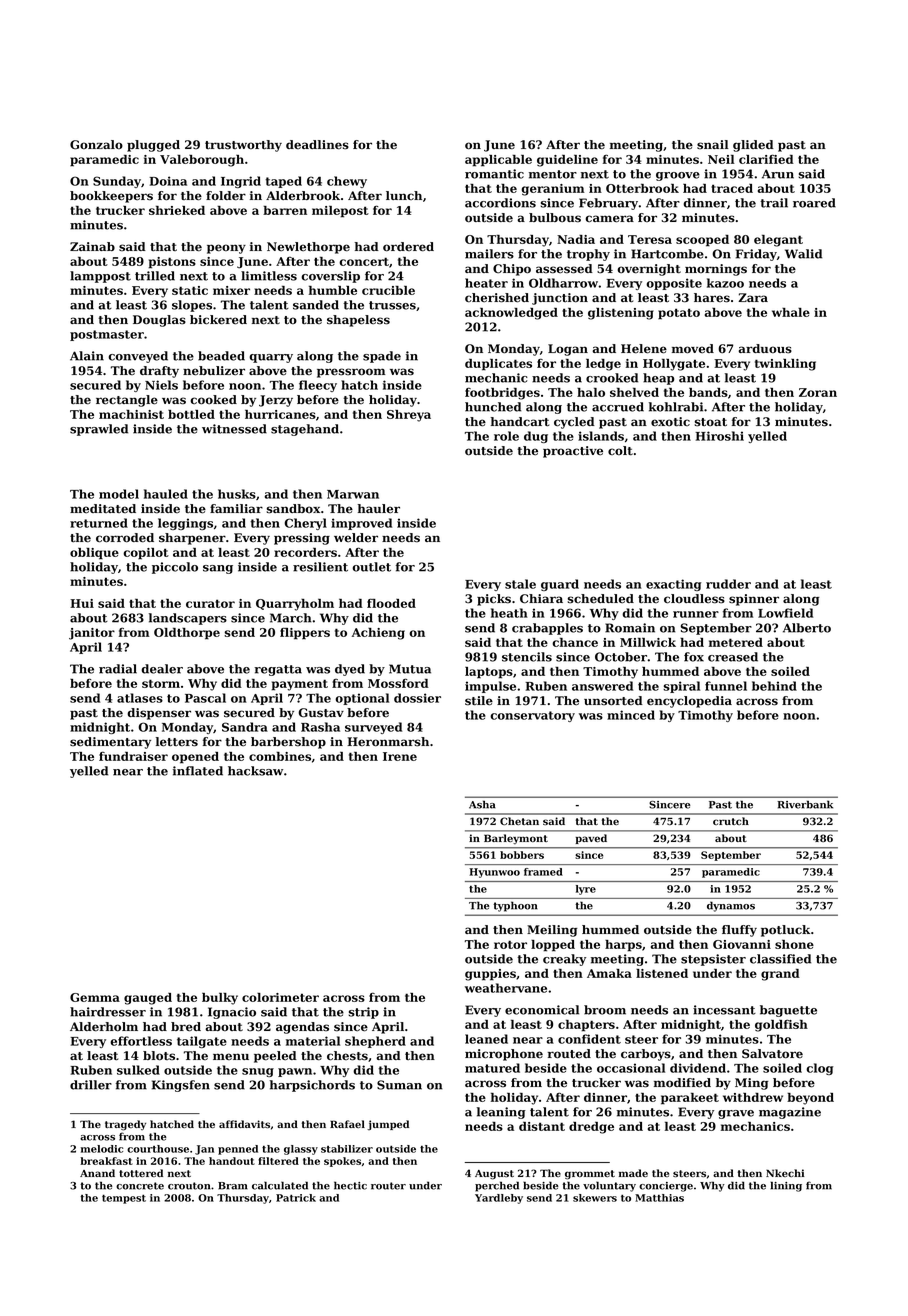  I want to click on sharpener, so click(192, 539).
